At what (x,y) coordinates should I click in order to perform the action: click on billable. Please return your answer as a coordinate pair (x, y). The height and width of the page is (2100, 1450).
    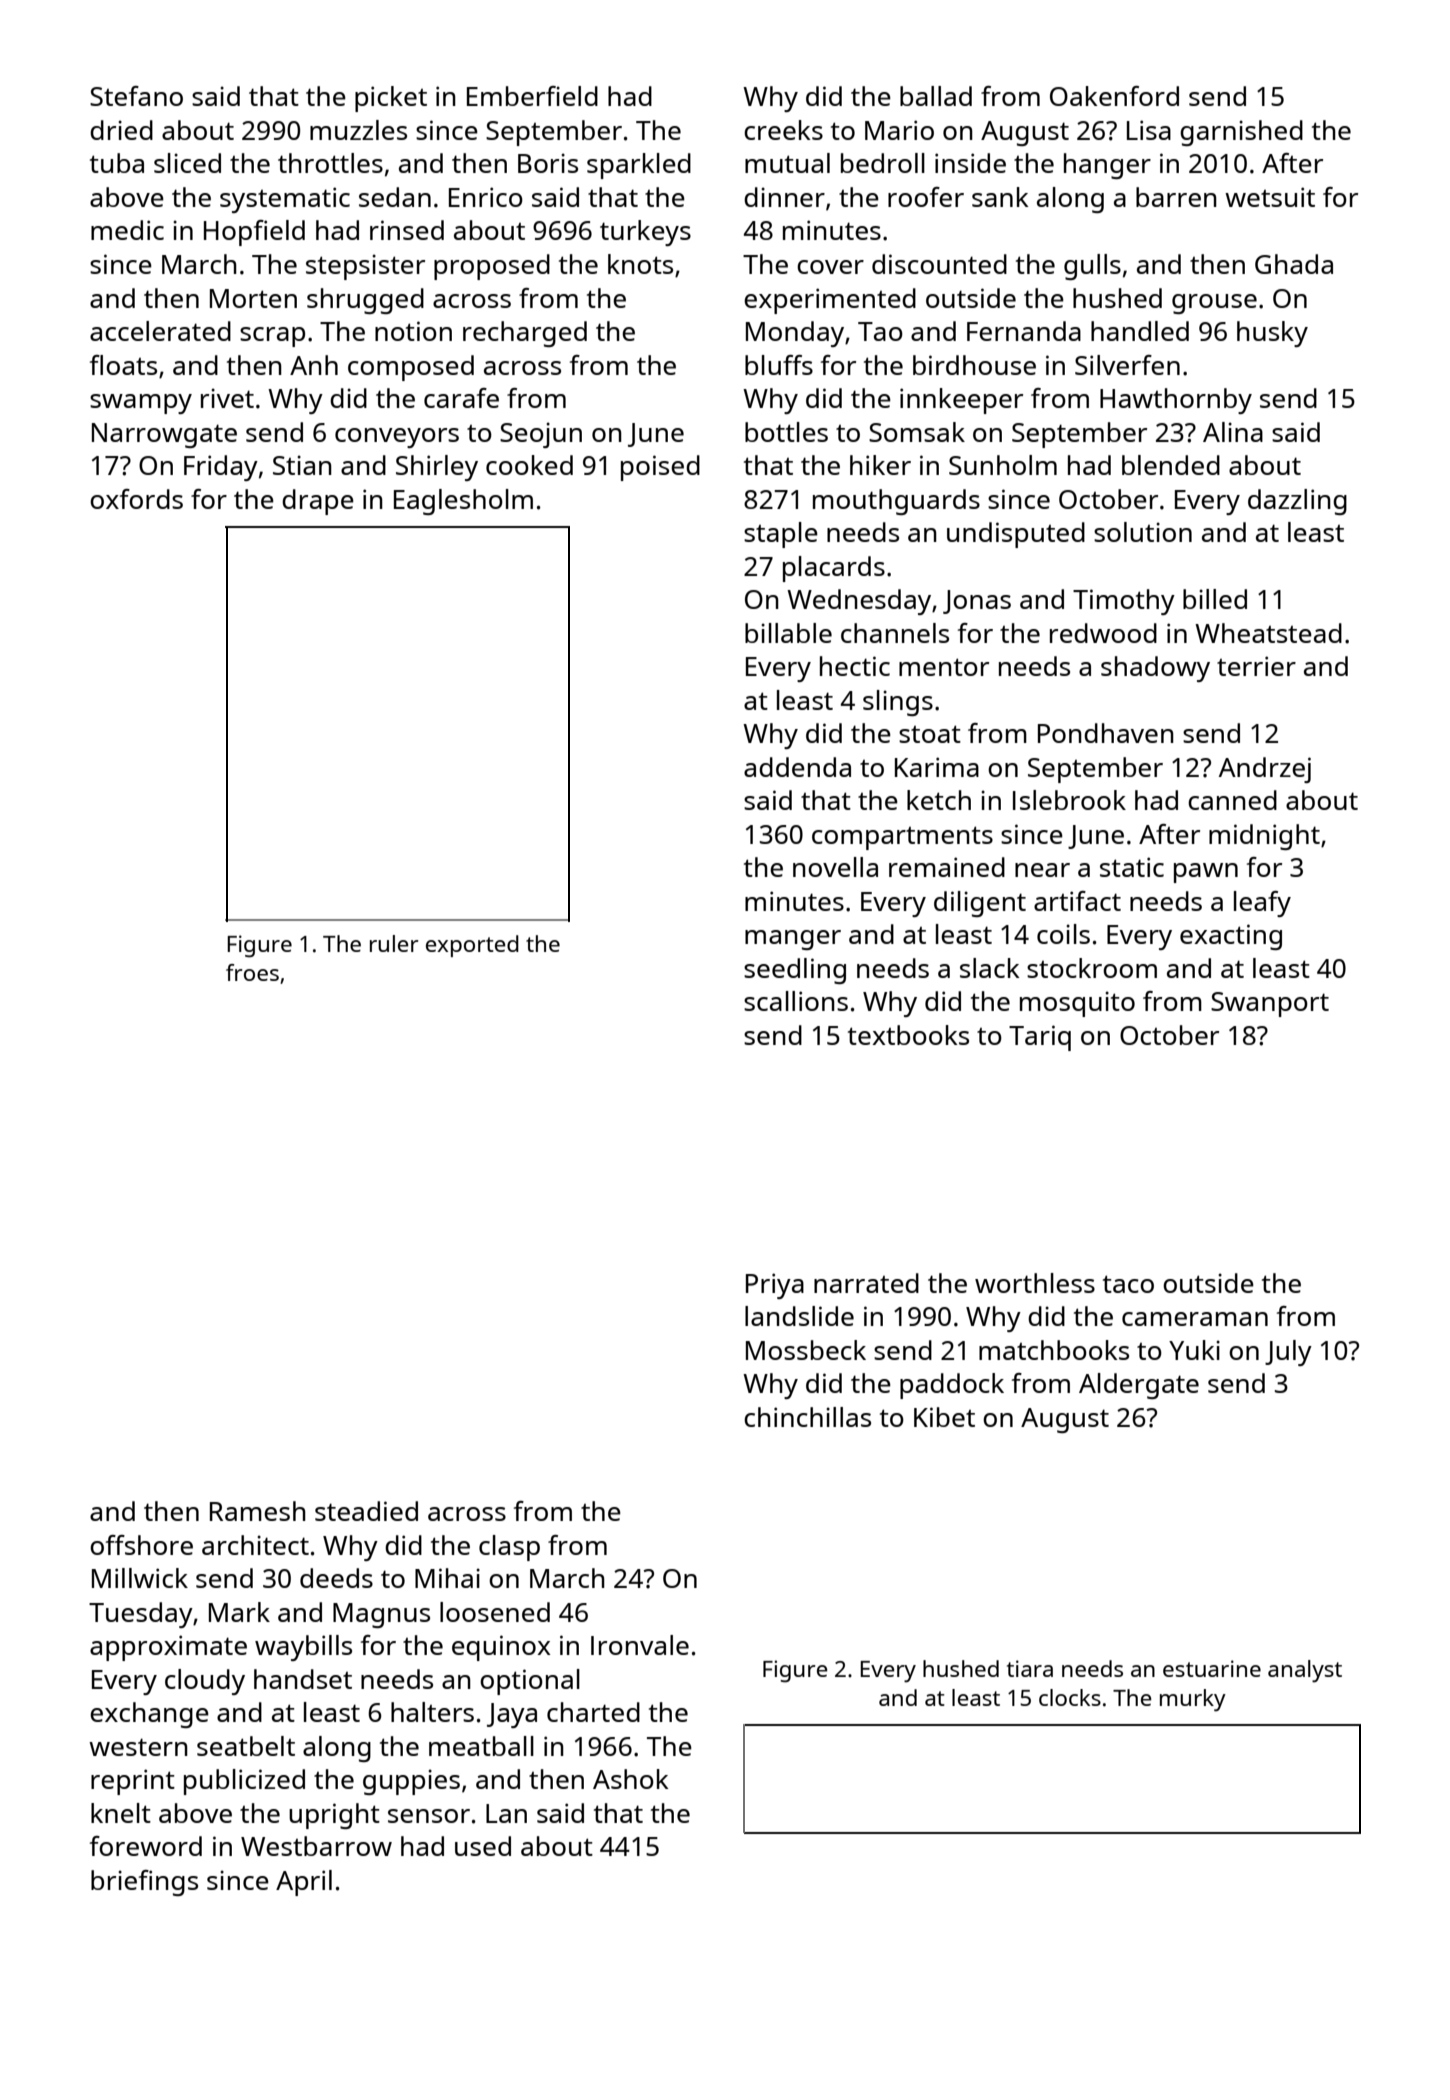
    Looking at the image, I should click on (788, 633).
